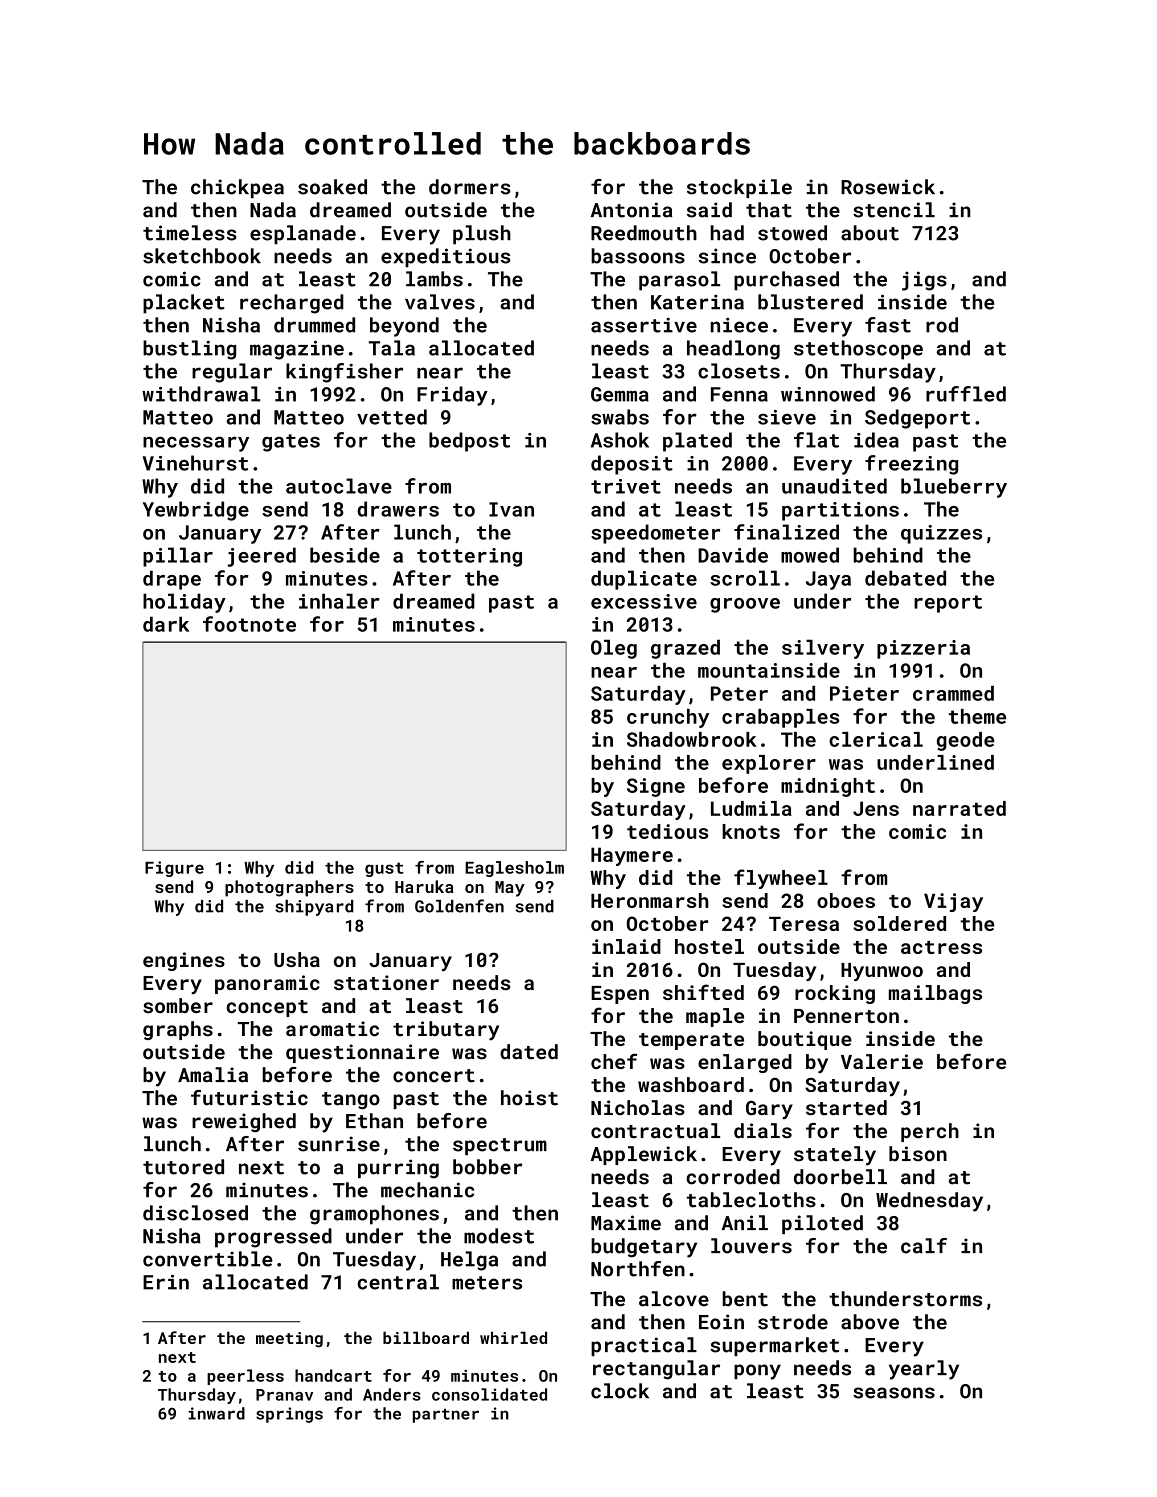 The image size is (1157, 1497). I want to click on withdrawal, so click(201, 394).
